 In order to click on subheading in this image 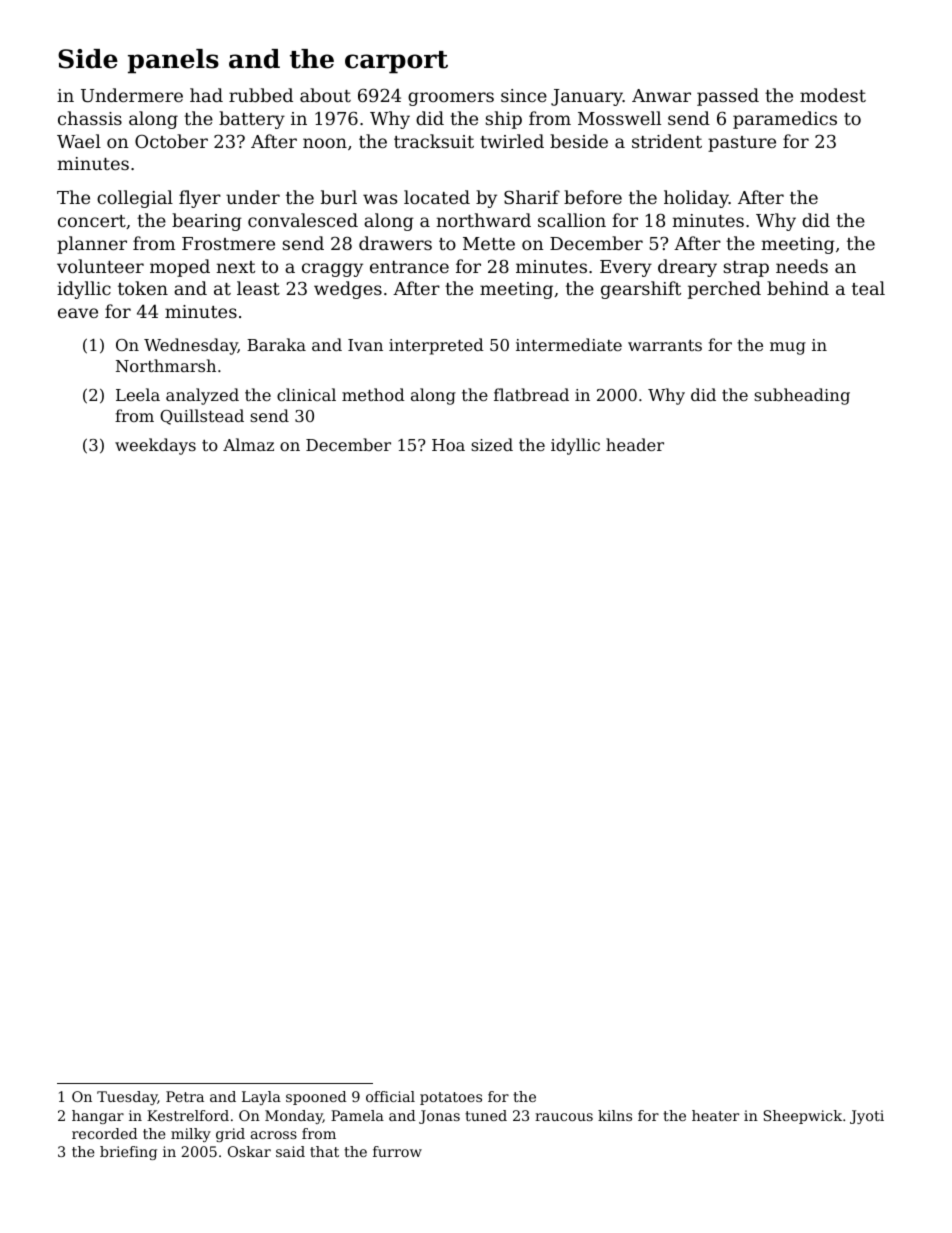, I will do `click(802, 396)`.
